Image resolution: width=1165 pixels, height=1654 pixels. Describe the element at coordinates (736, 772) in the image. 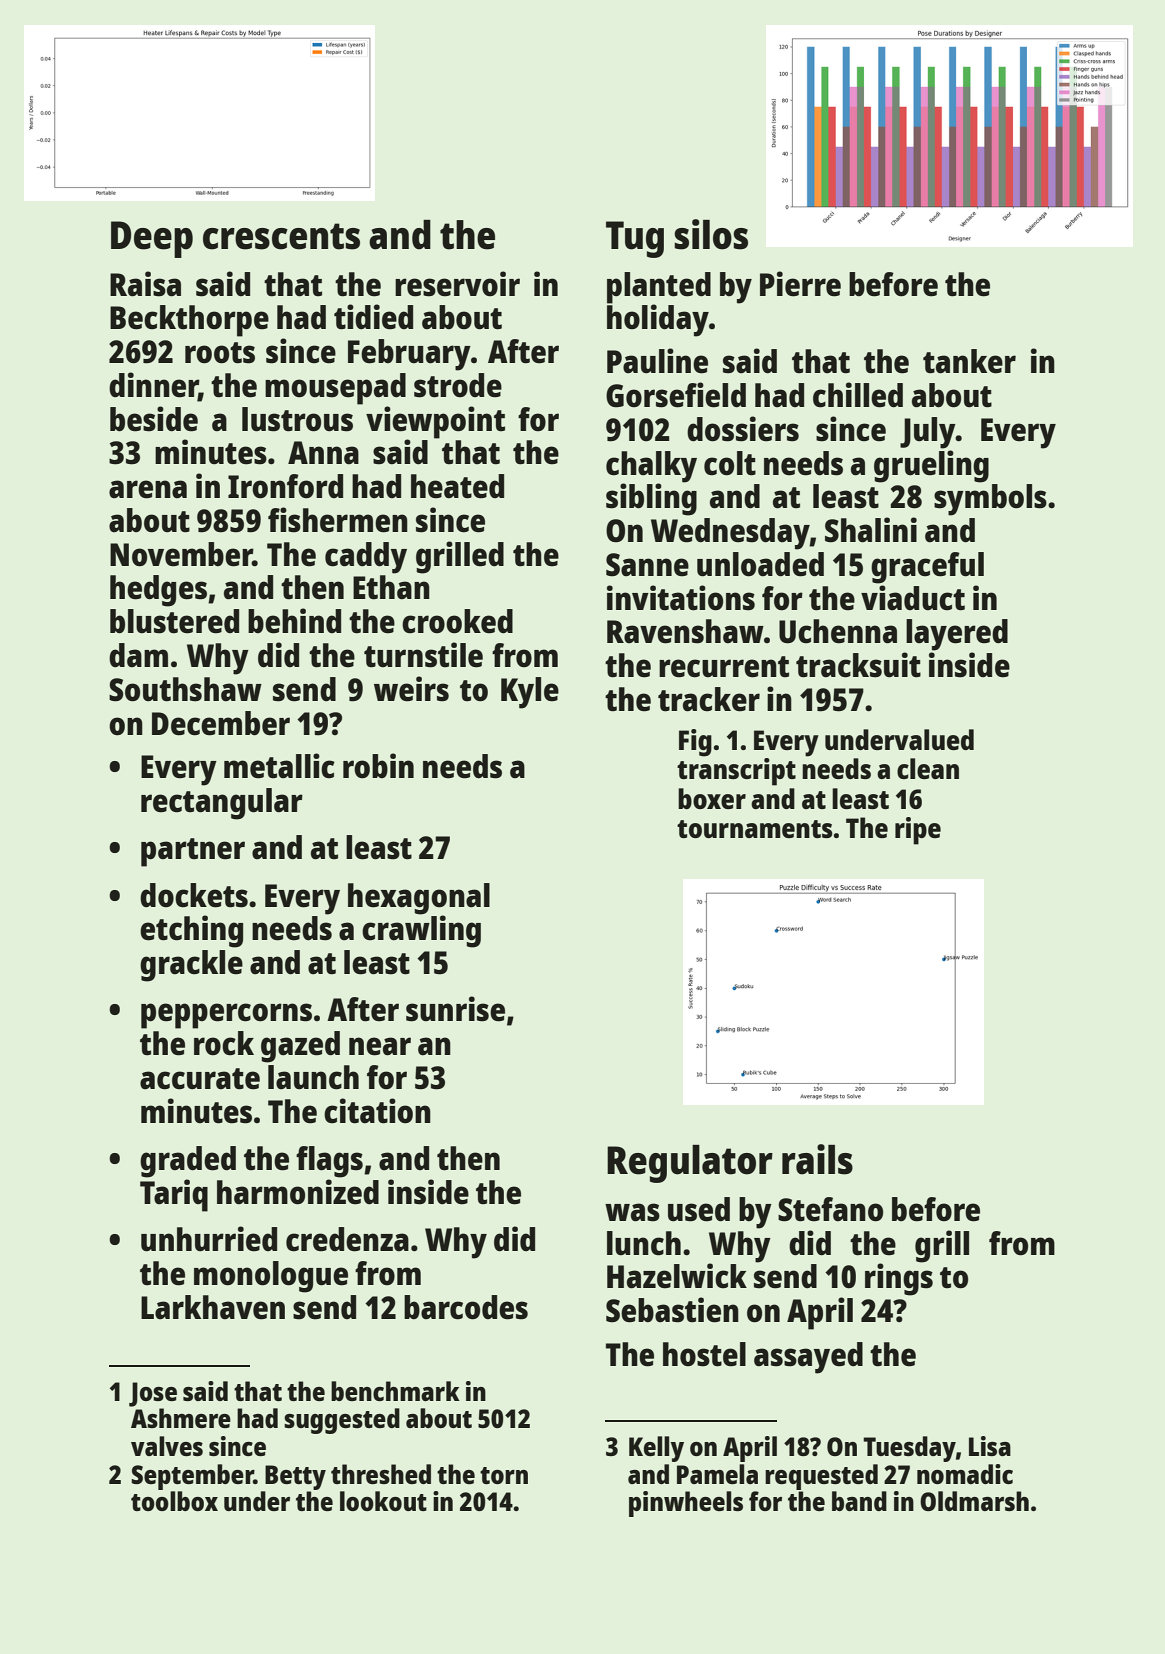

I see `transcript` at that location.
